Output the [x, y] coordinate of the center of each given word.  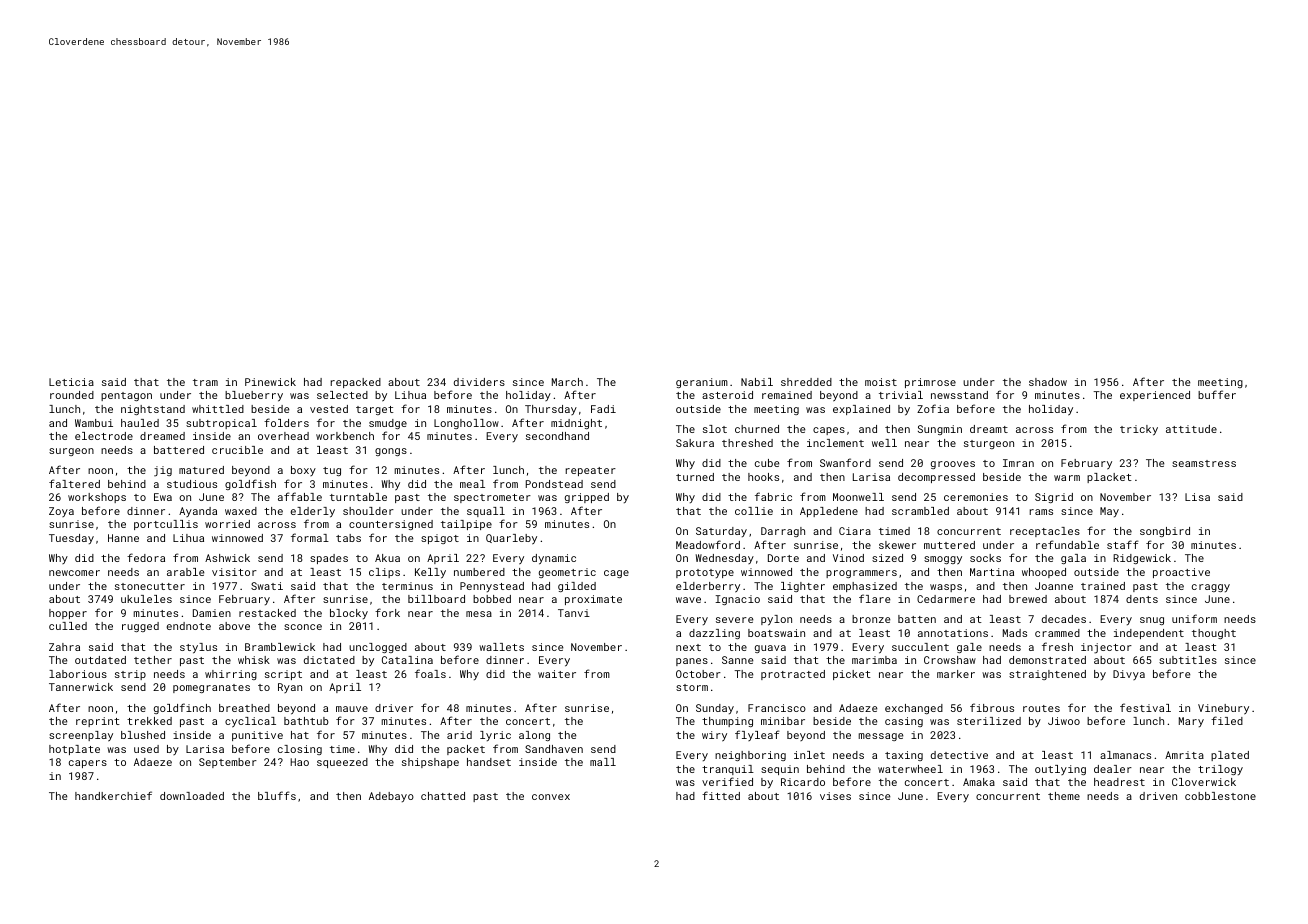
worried [227, 524]
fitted [721, 795]
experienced [1155, 396]
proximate [593, 600]
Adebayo [391, 797]
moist [881, 382]
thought [1214, 634]
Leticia [71, 382]
